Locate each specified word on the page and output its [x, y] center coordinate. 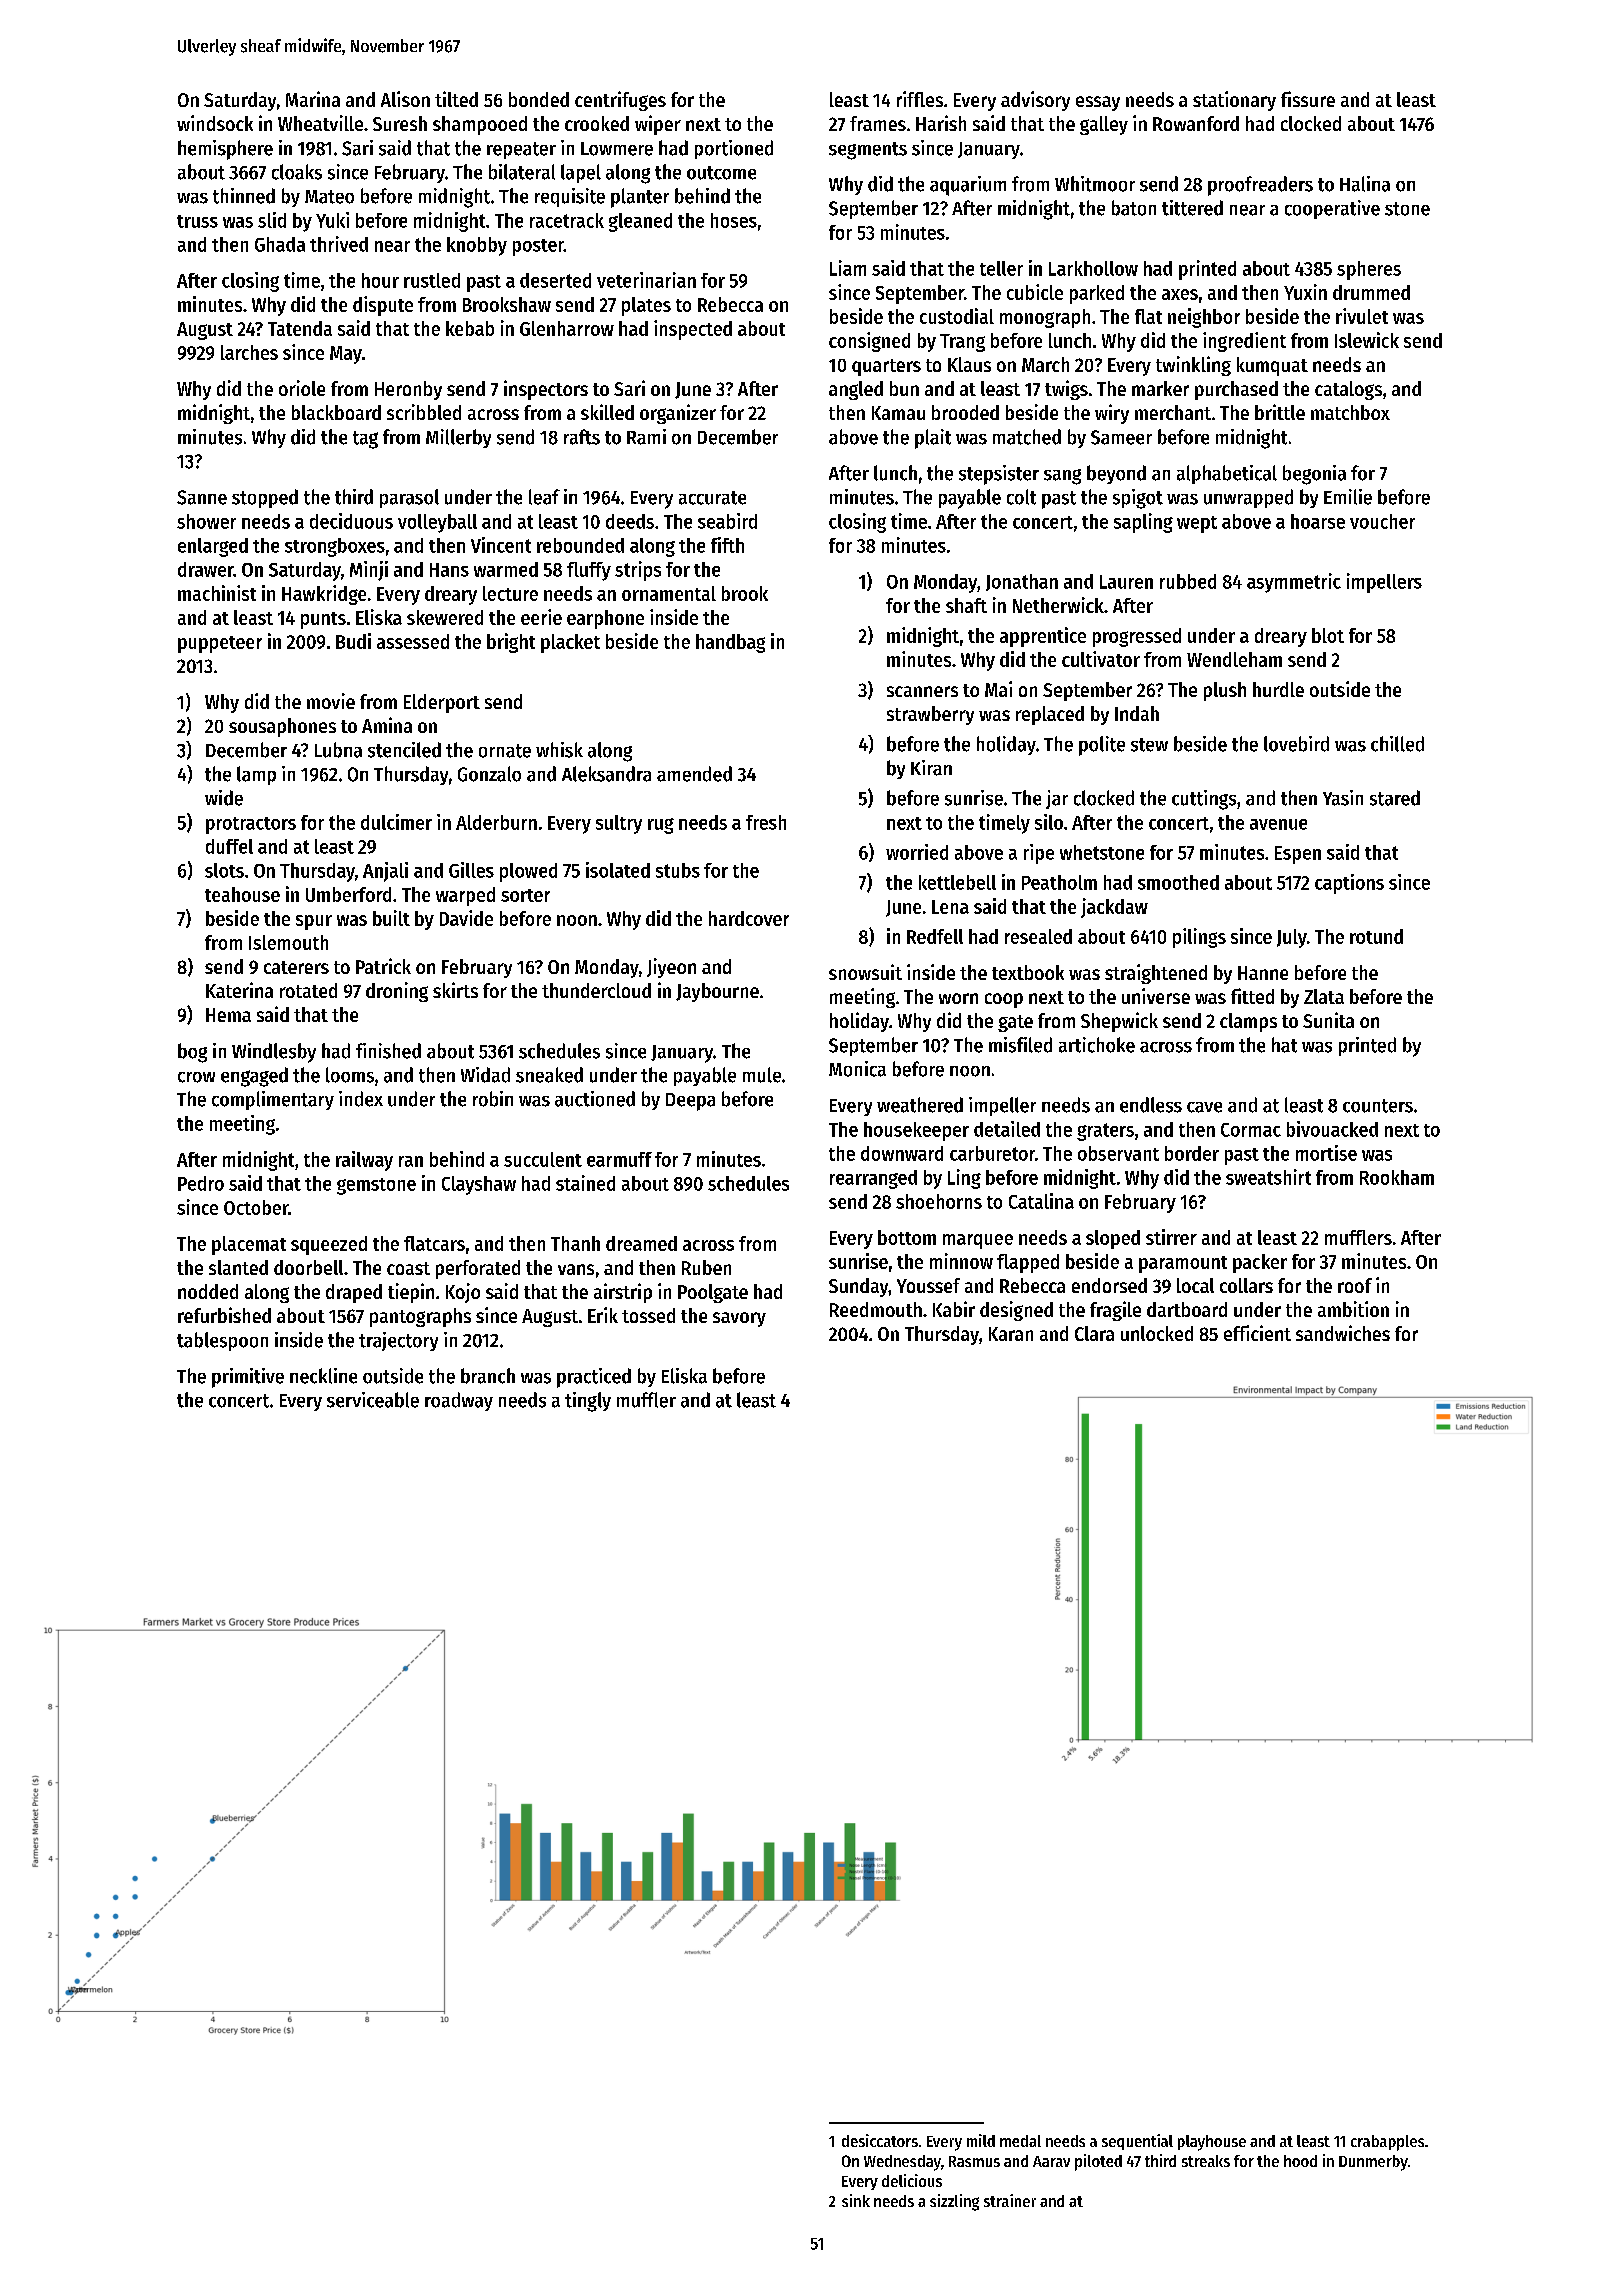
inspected [693, 330]
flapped [1028, 1263]
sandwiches [1343, 1333]
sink [856, 2200]
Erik [603, 1315]
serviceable [373, 1400]
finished [388, 1051]
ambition [1353, 1309]
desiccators [880, 2140]
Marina [313, 99]
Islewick [1367, 340]
